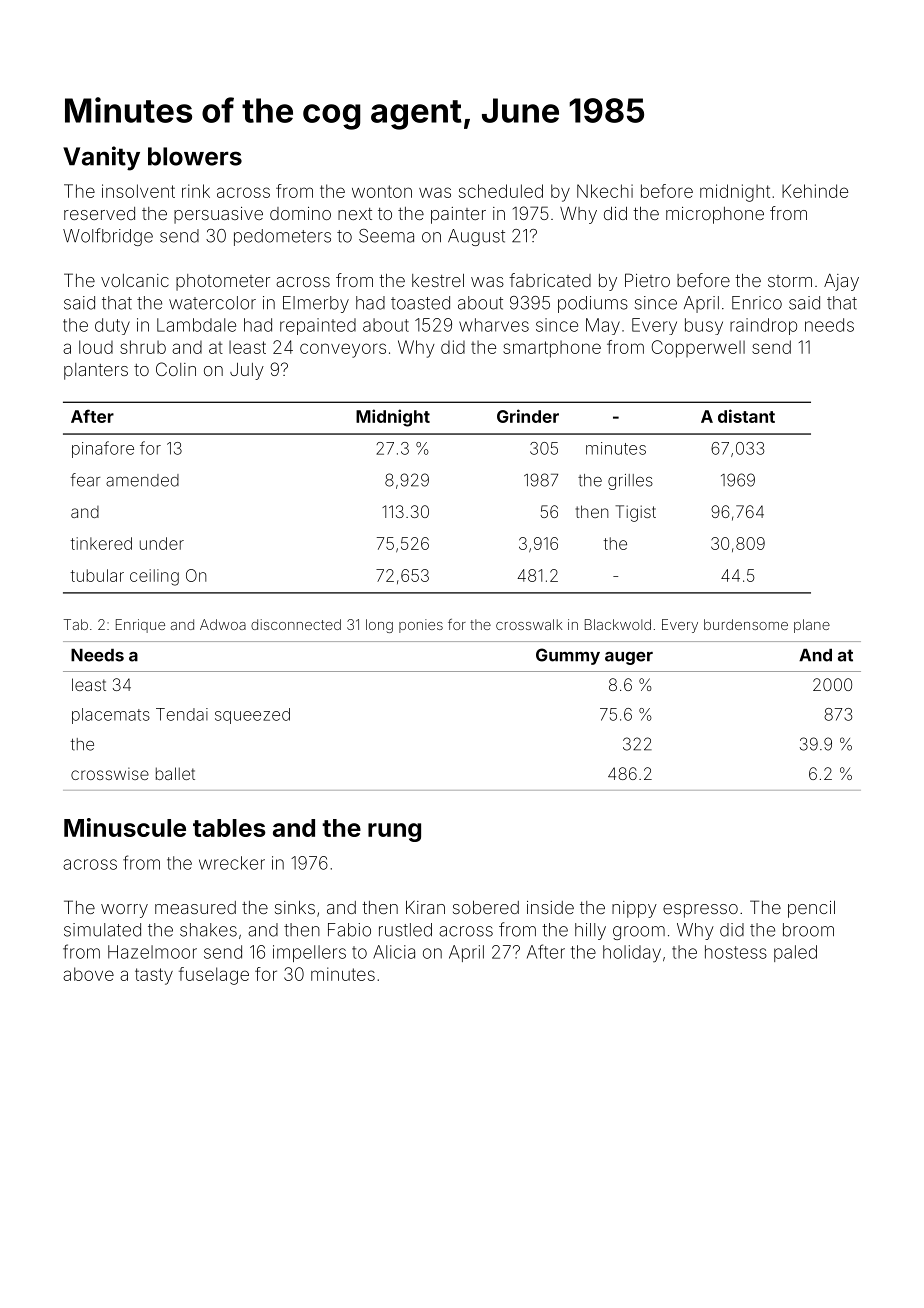 The image size is (924, 1308). I want to click on under, so click(162, 543).
